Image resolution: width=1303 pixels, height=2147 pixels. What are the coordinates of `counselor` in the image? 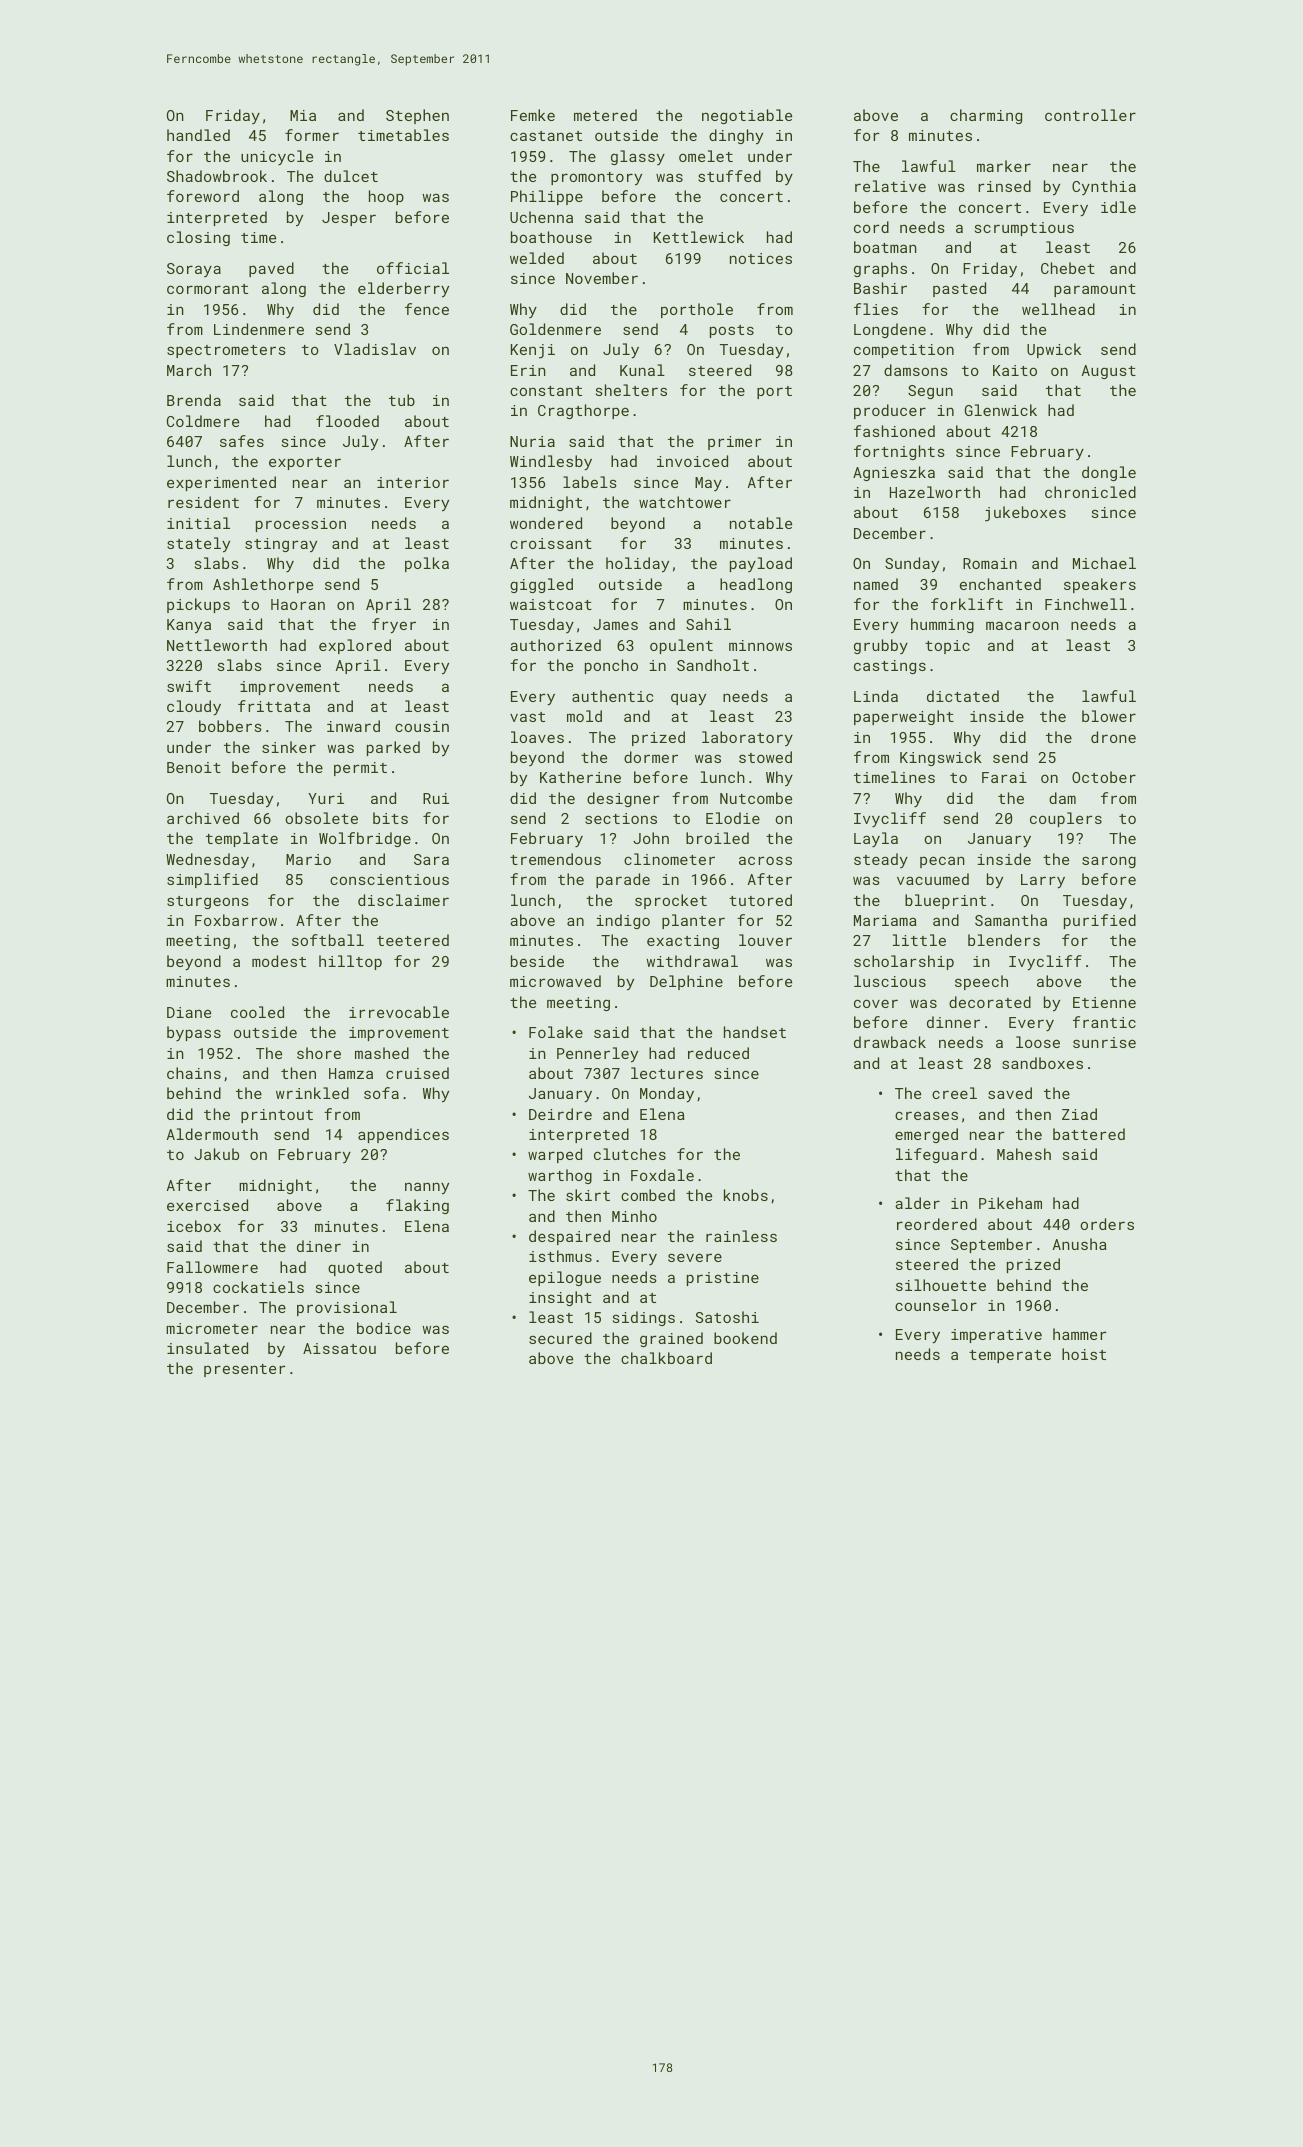 It's located at (936, 1305).
